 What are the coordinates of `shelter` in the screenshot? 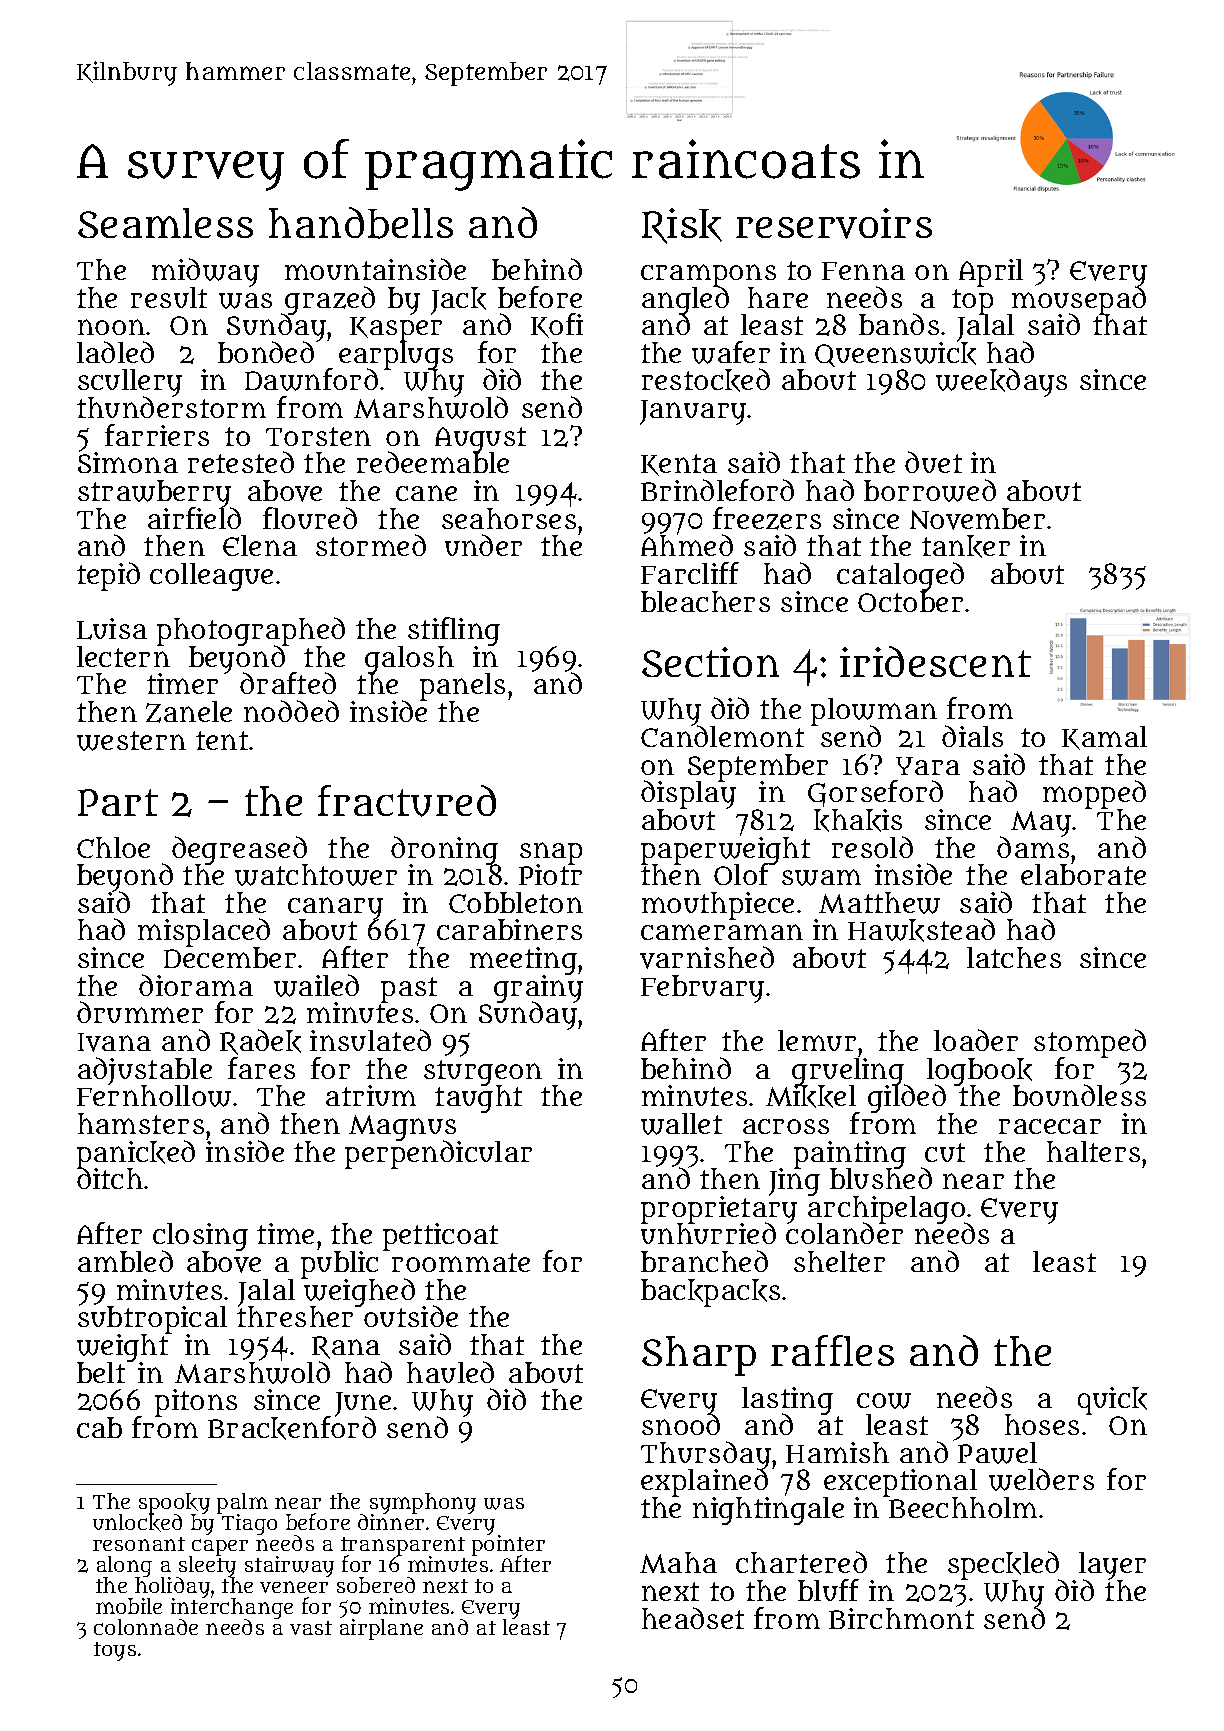 It's located at (839, 1261).
